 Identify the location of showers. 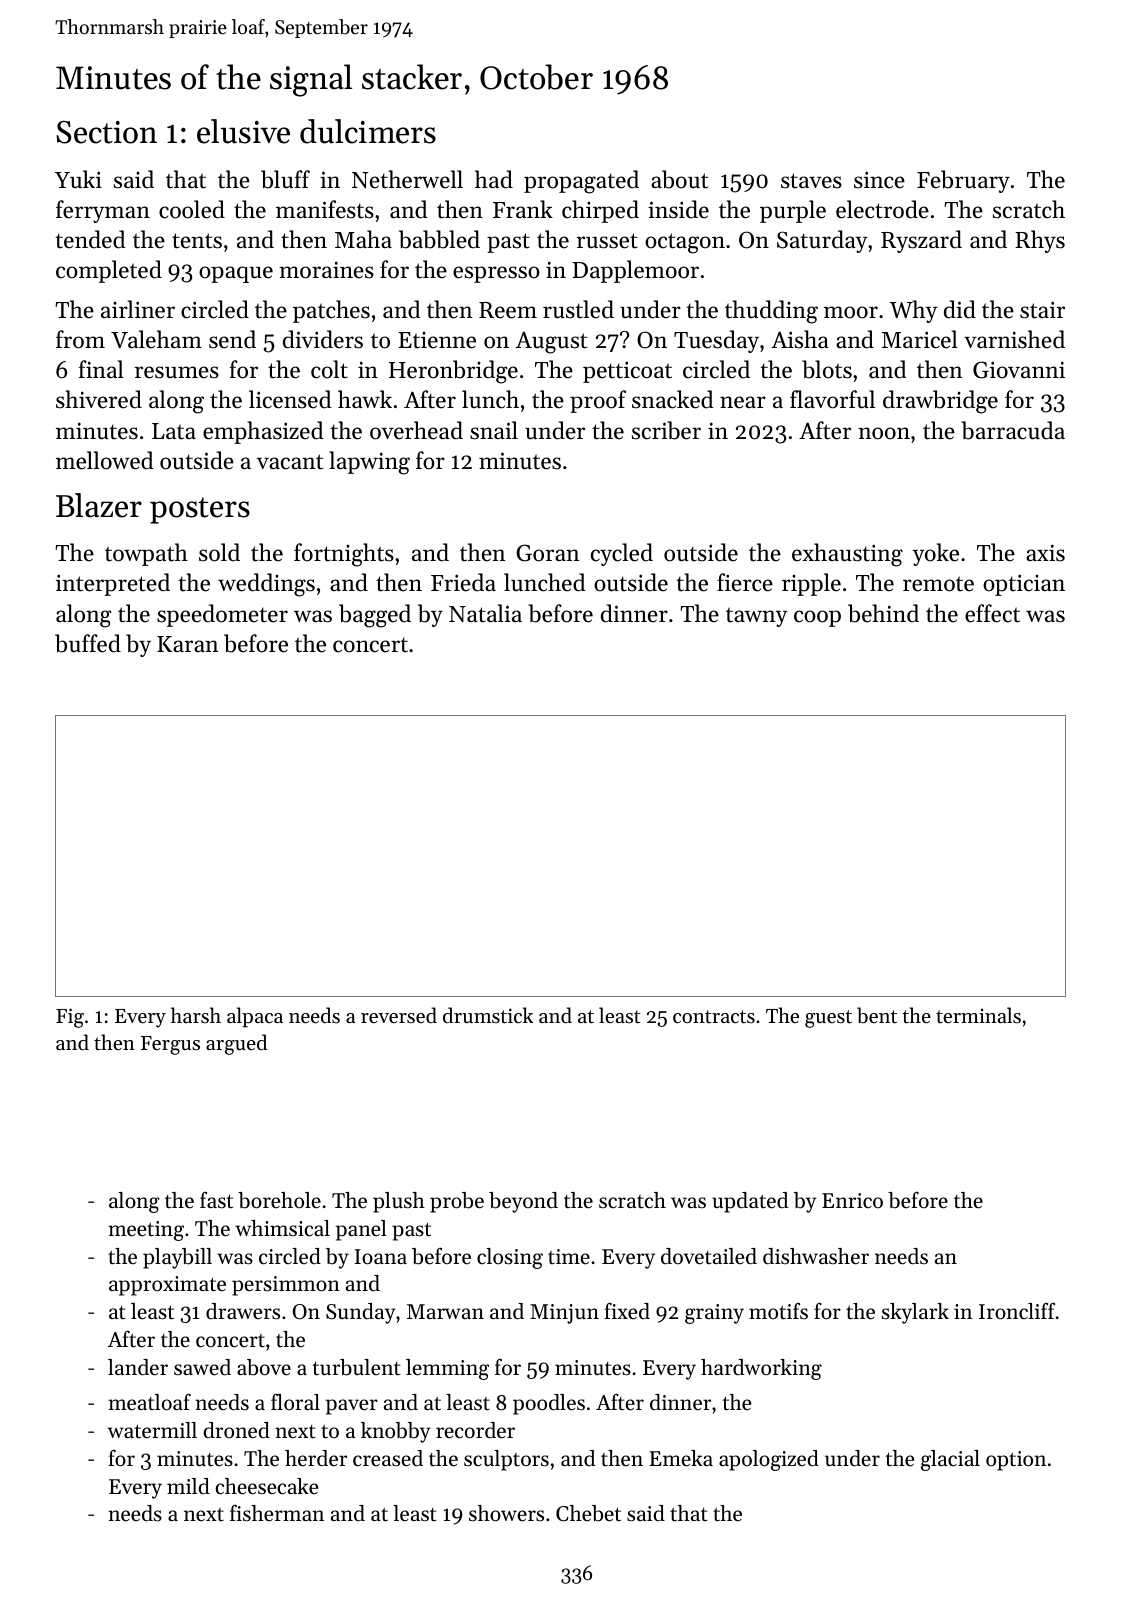
(506, 1513).
